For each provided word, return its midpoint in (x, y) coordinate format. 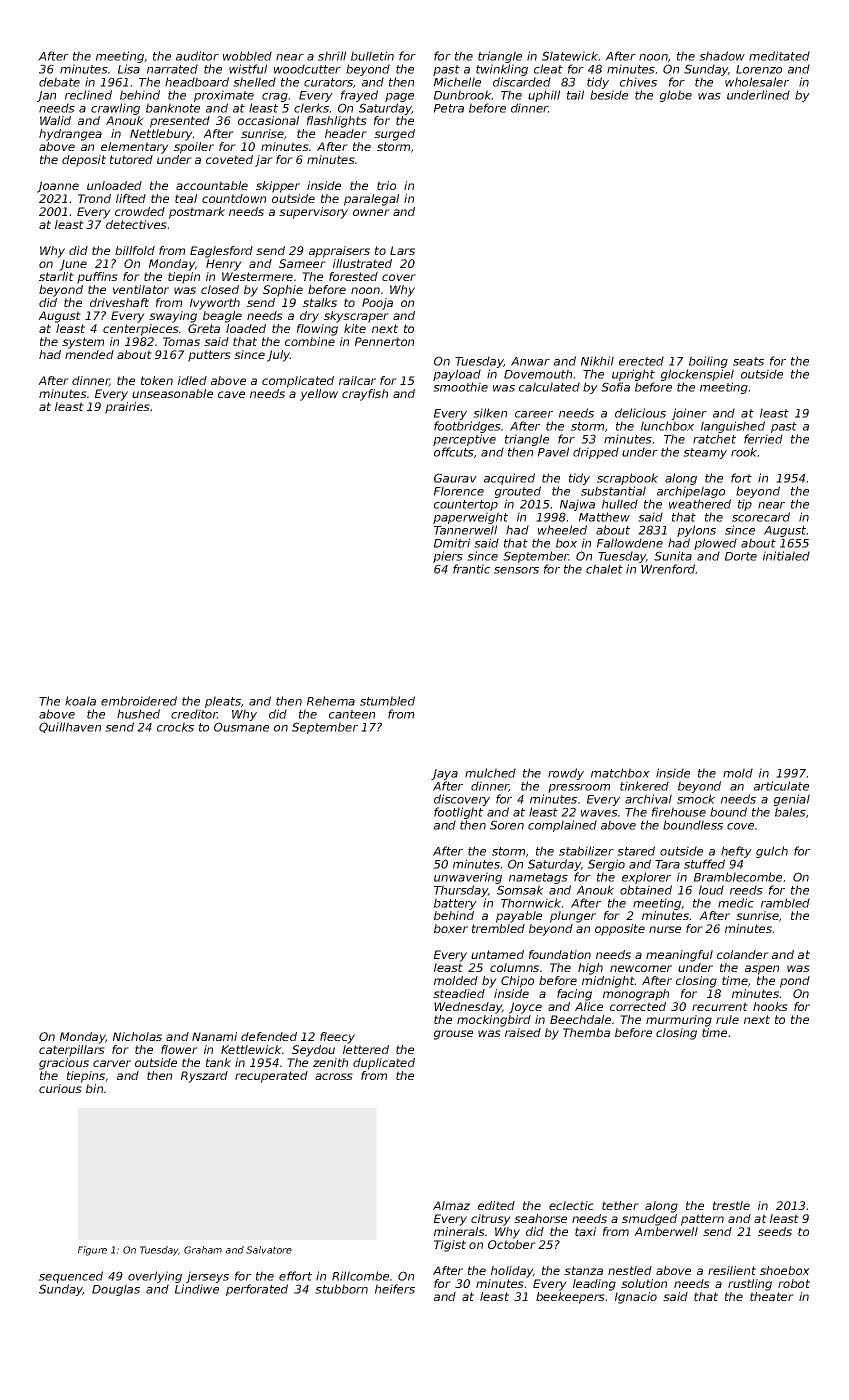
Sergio (606, 865)
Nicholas (137, 1036)
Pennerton (384, 341)
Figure (92, 1251)
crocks (175, 727)
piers (448, 557)
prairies (127, 408)
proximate (224, 96)
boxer (451, 928)
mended (89, 354)
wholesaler (757, 82)
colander (743, 954)
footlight (458, 813)
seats (748, 361)
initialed (786, 556)
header (346, 133)
